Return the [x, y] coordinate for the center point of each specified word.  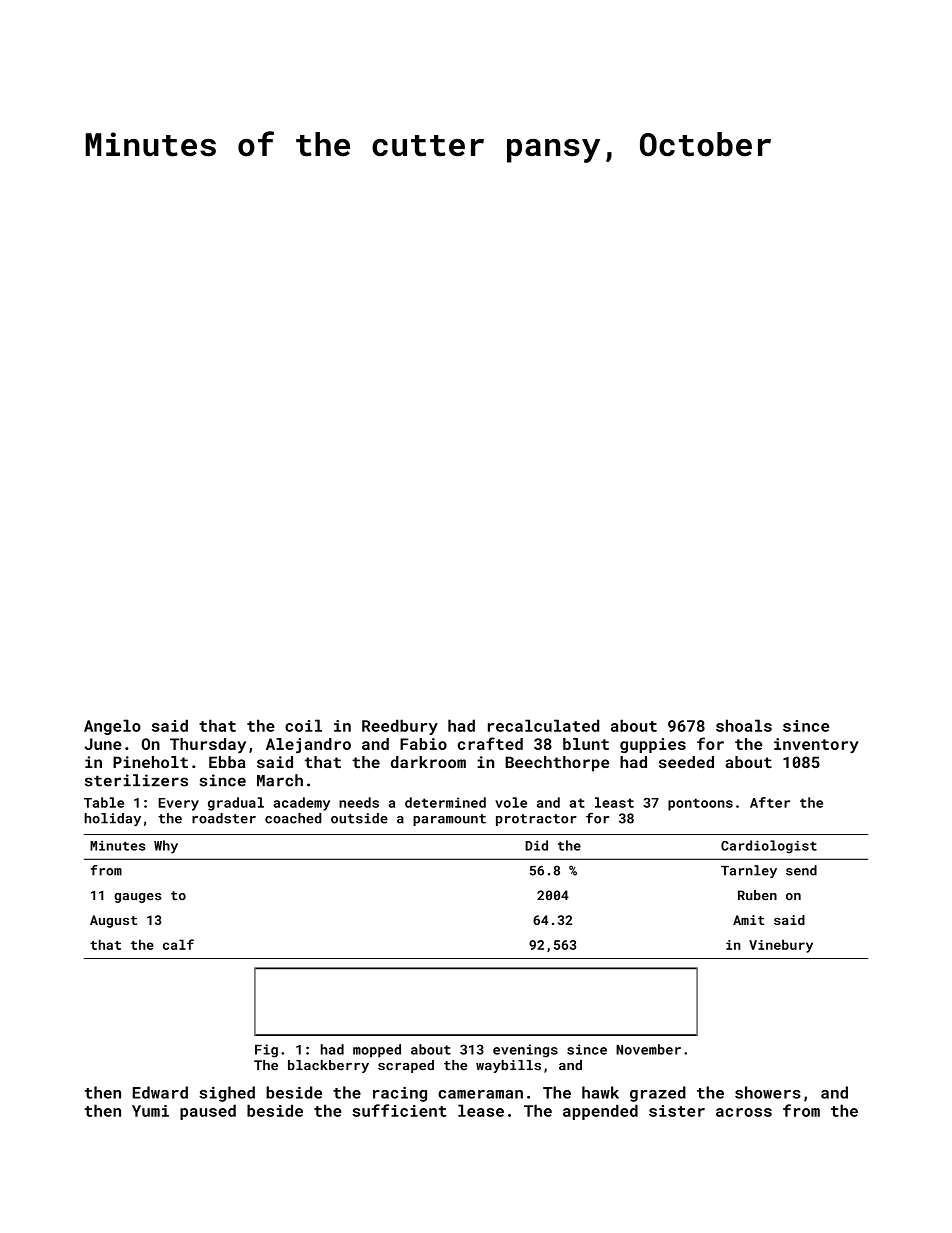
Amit [748, 920]
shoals [744, 725]
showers [768, 1092]
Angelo [112, 727]
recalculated [543, 725]
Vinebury [781, 946]
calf [178, 944]
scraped [406, 1066]
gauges [138, 898]
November [648, 1049]
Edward [160, 1092]
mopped [377, 1051]
